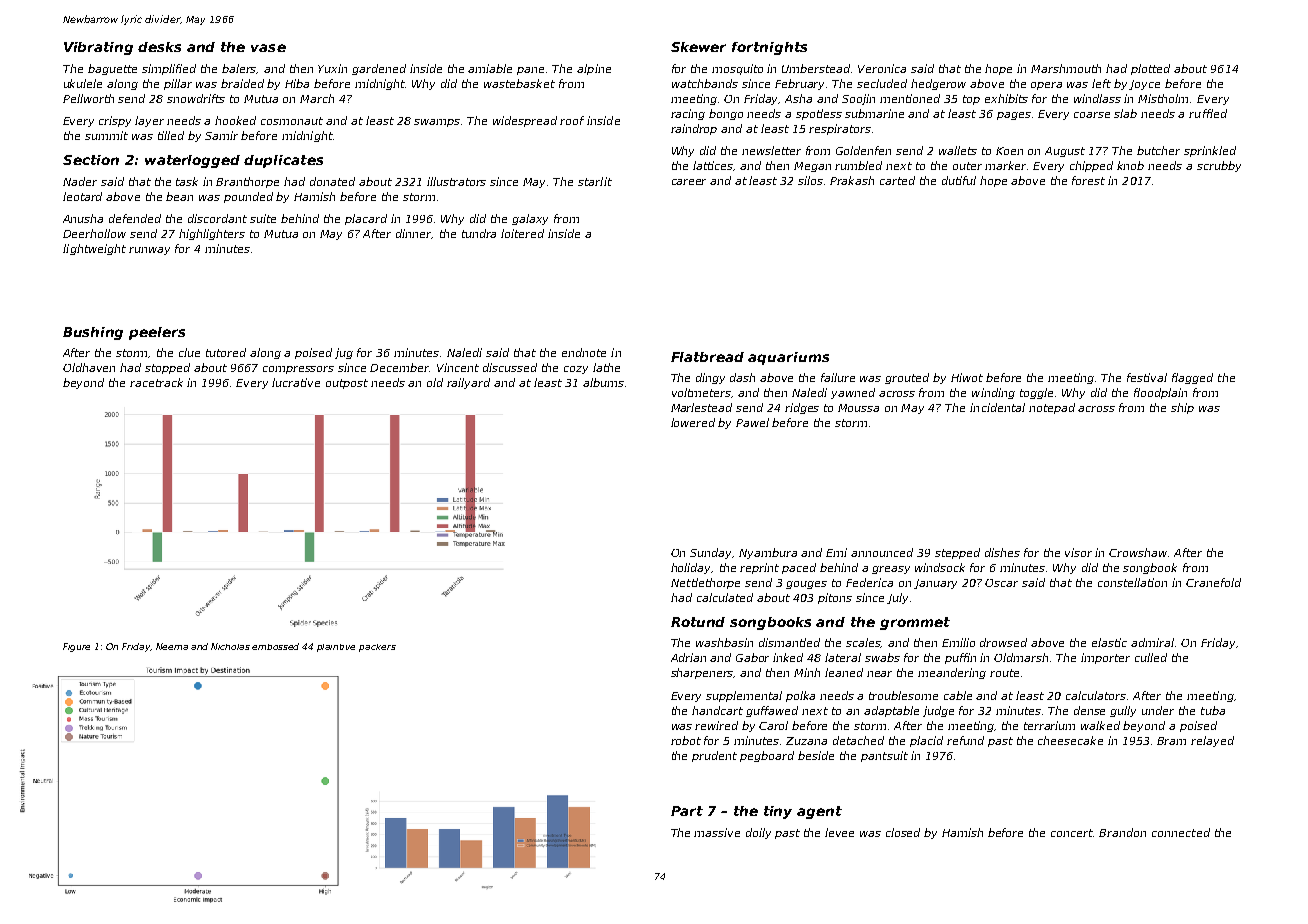 This document has height=924, width=1308. Describe the element at coordinates (268, 48) in the document. I see `vase` at that location.
